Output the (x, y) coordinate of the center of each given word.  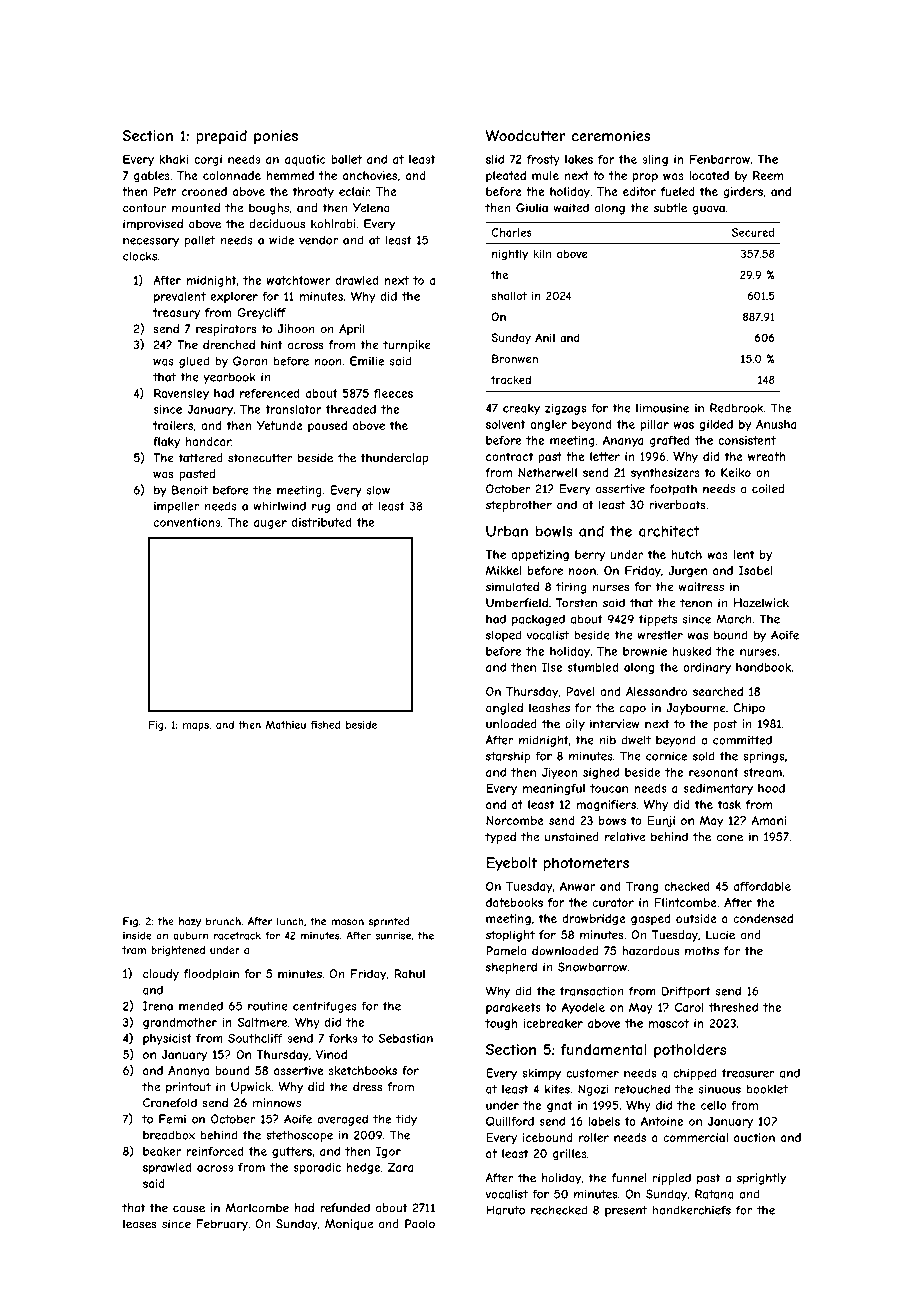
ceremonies (611, 136)
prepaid (221, 137)
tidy (406, 1120)
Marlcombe (257, 1208)
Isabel (755, 570)
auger (270, 524)
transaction (591, 991)
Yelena (371, 208)
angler (548, 425)
